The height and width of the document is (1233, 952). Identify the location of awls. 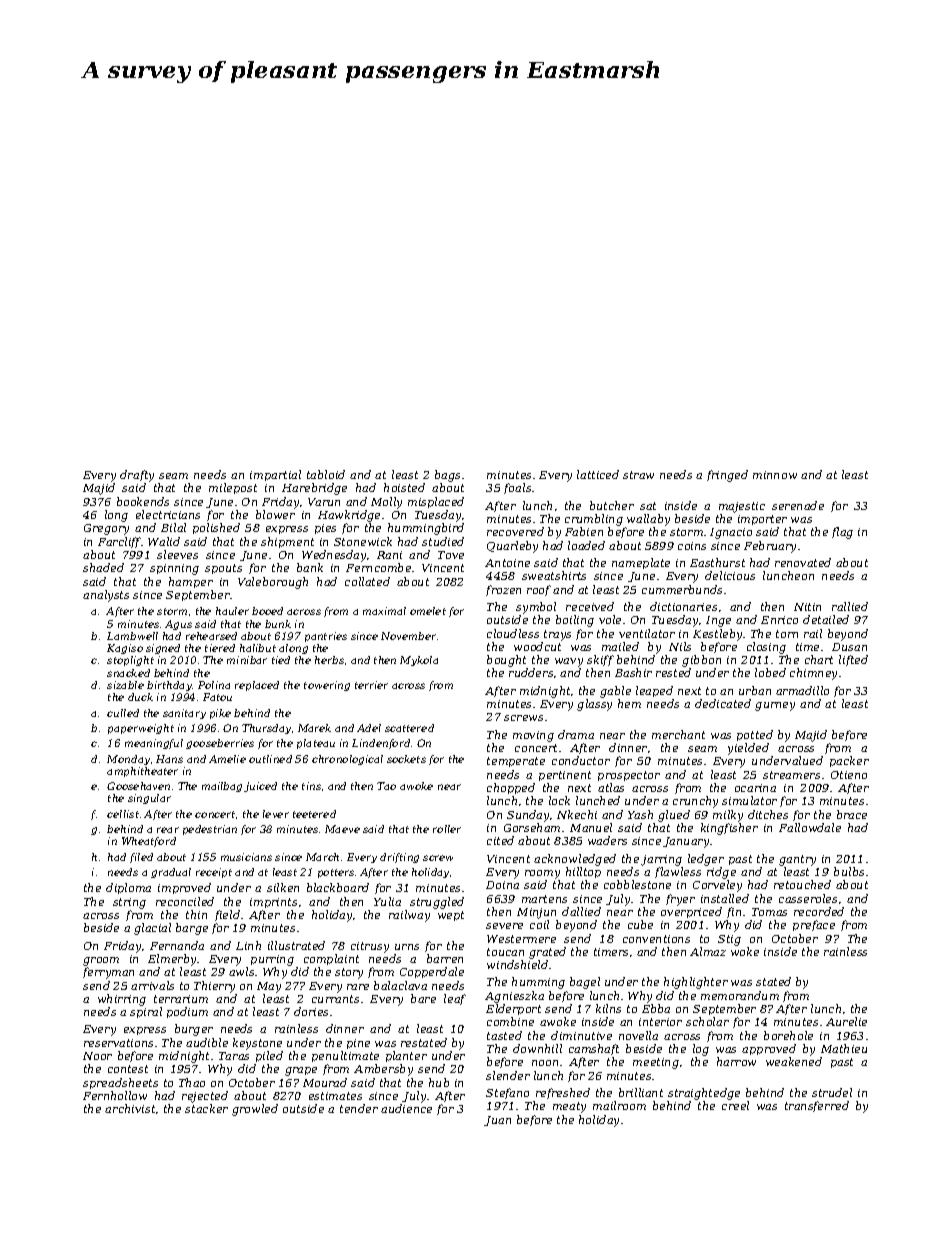
(241, 971).
